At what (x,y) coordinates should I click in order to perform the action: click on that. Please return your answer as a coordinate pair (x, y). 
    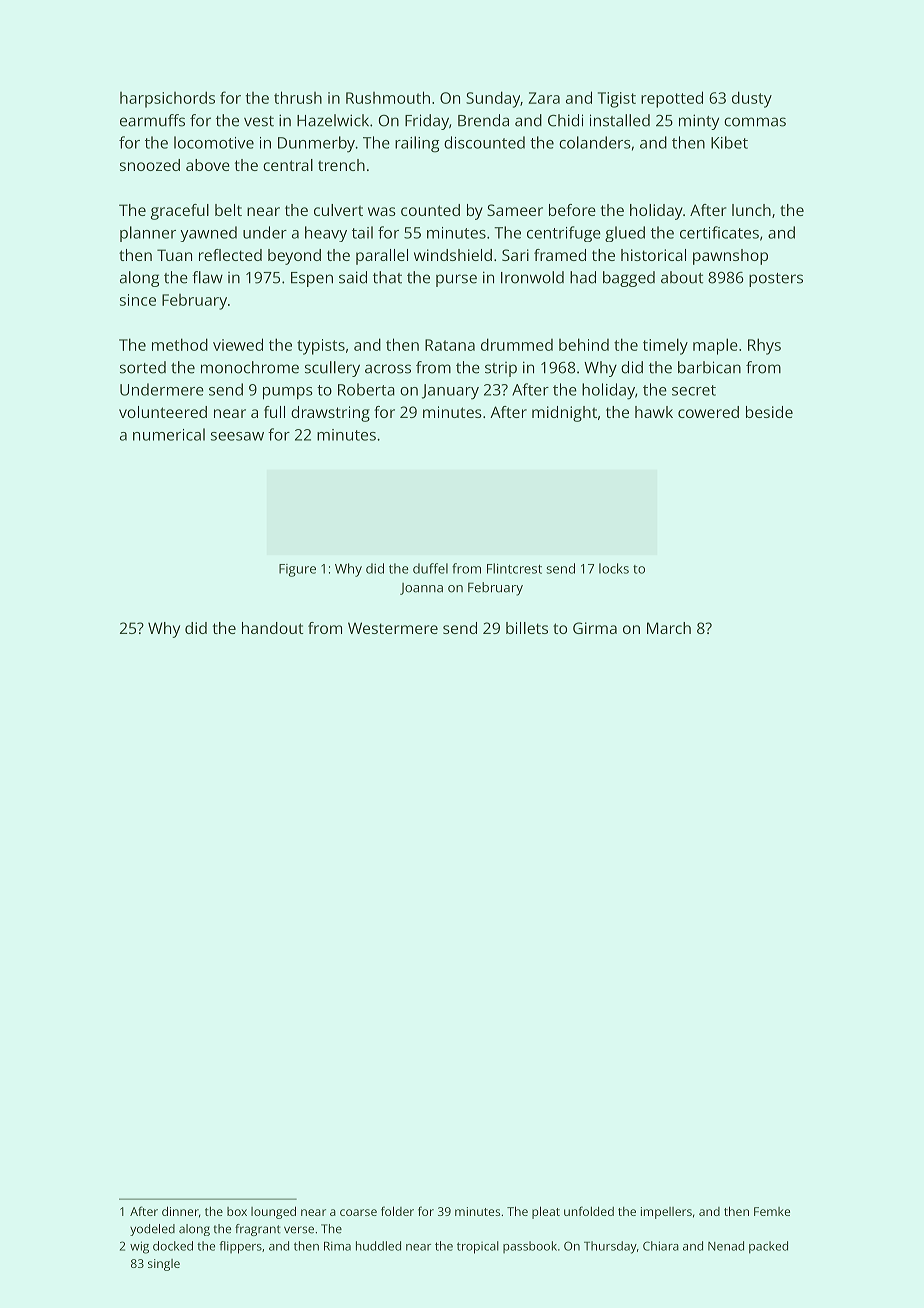
    Looking at the image, I should click on (387, 277).
